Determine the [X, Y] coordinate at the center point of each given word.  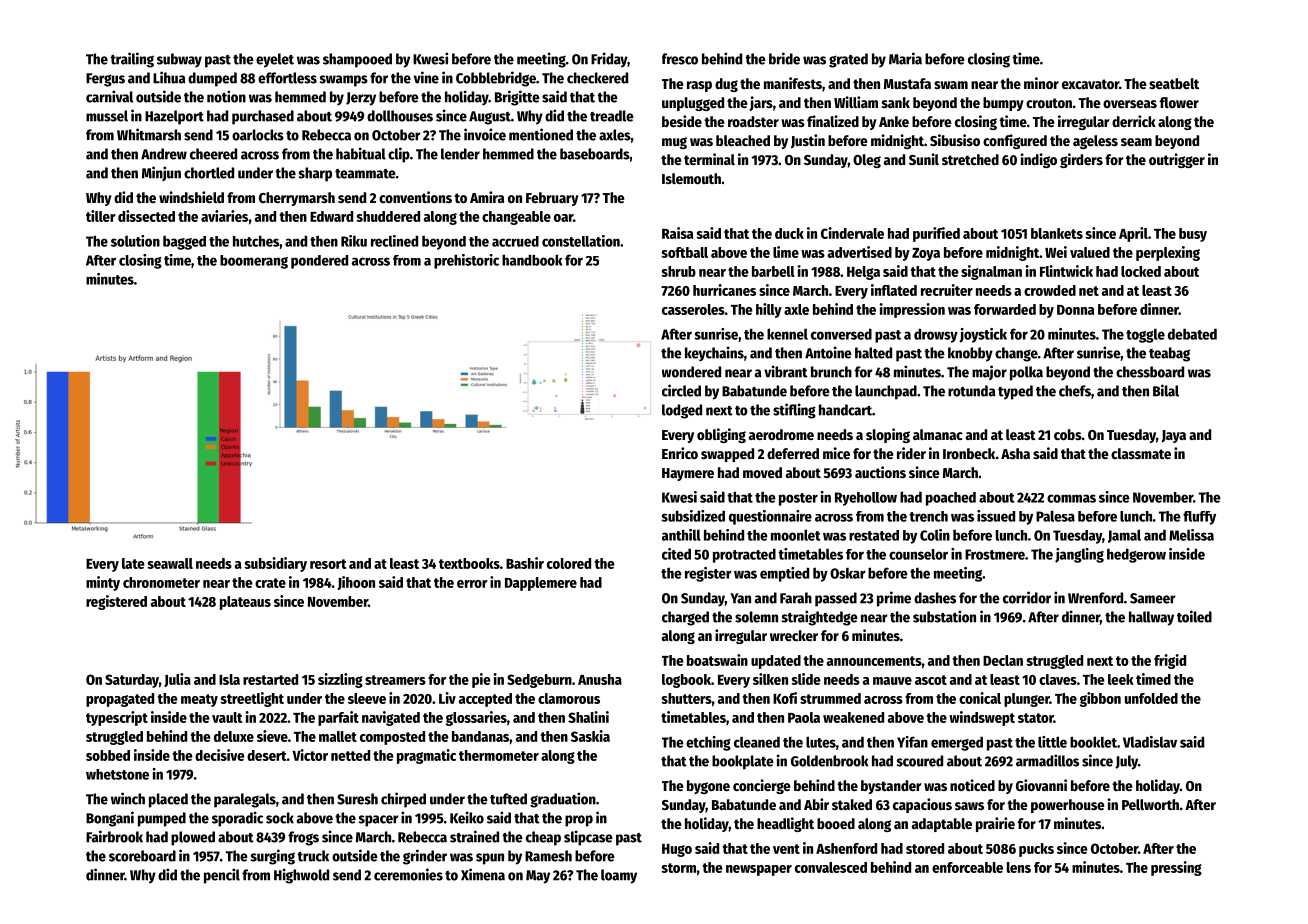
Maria [905, 58]
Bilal [1166, 390]
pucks [1036, 850]
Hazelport [174, 117]
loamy [619, 876]
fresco [680, 59]
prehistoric [466, 261]
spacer [378, 821]
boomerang [254, 262]
